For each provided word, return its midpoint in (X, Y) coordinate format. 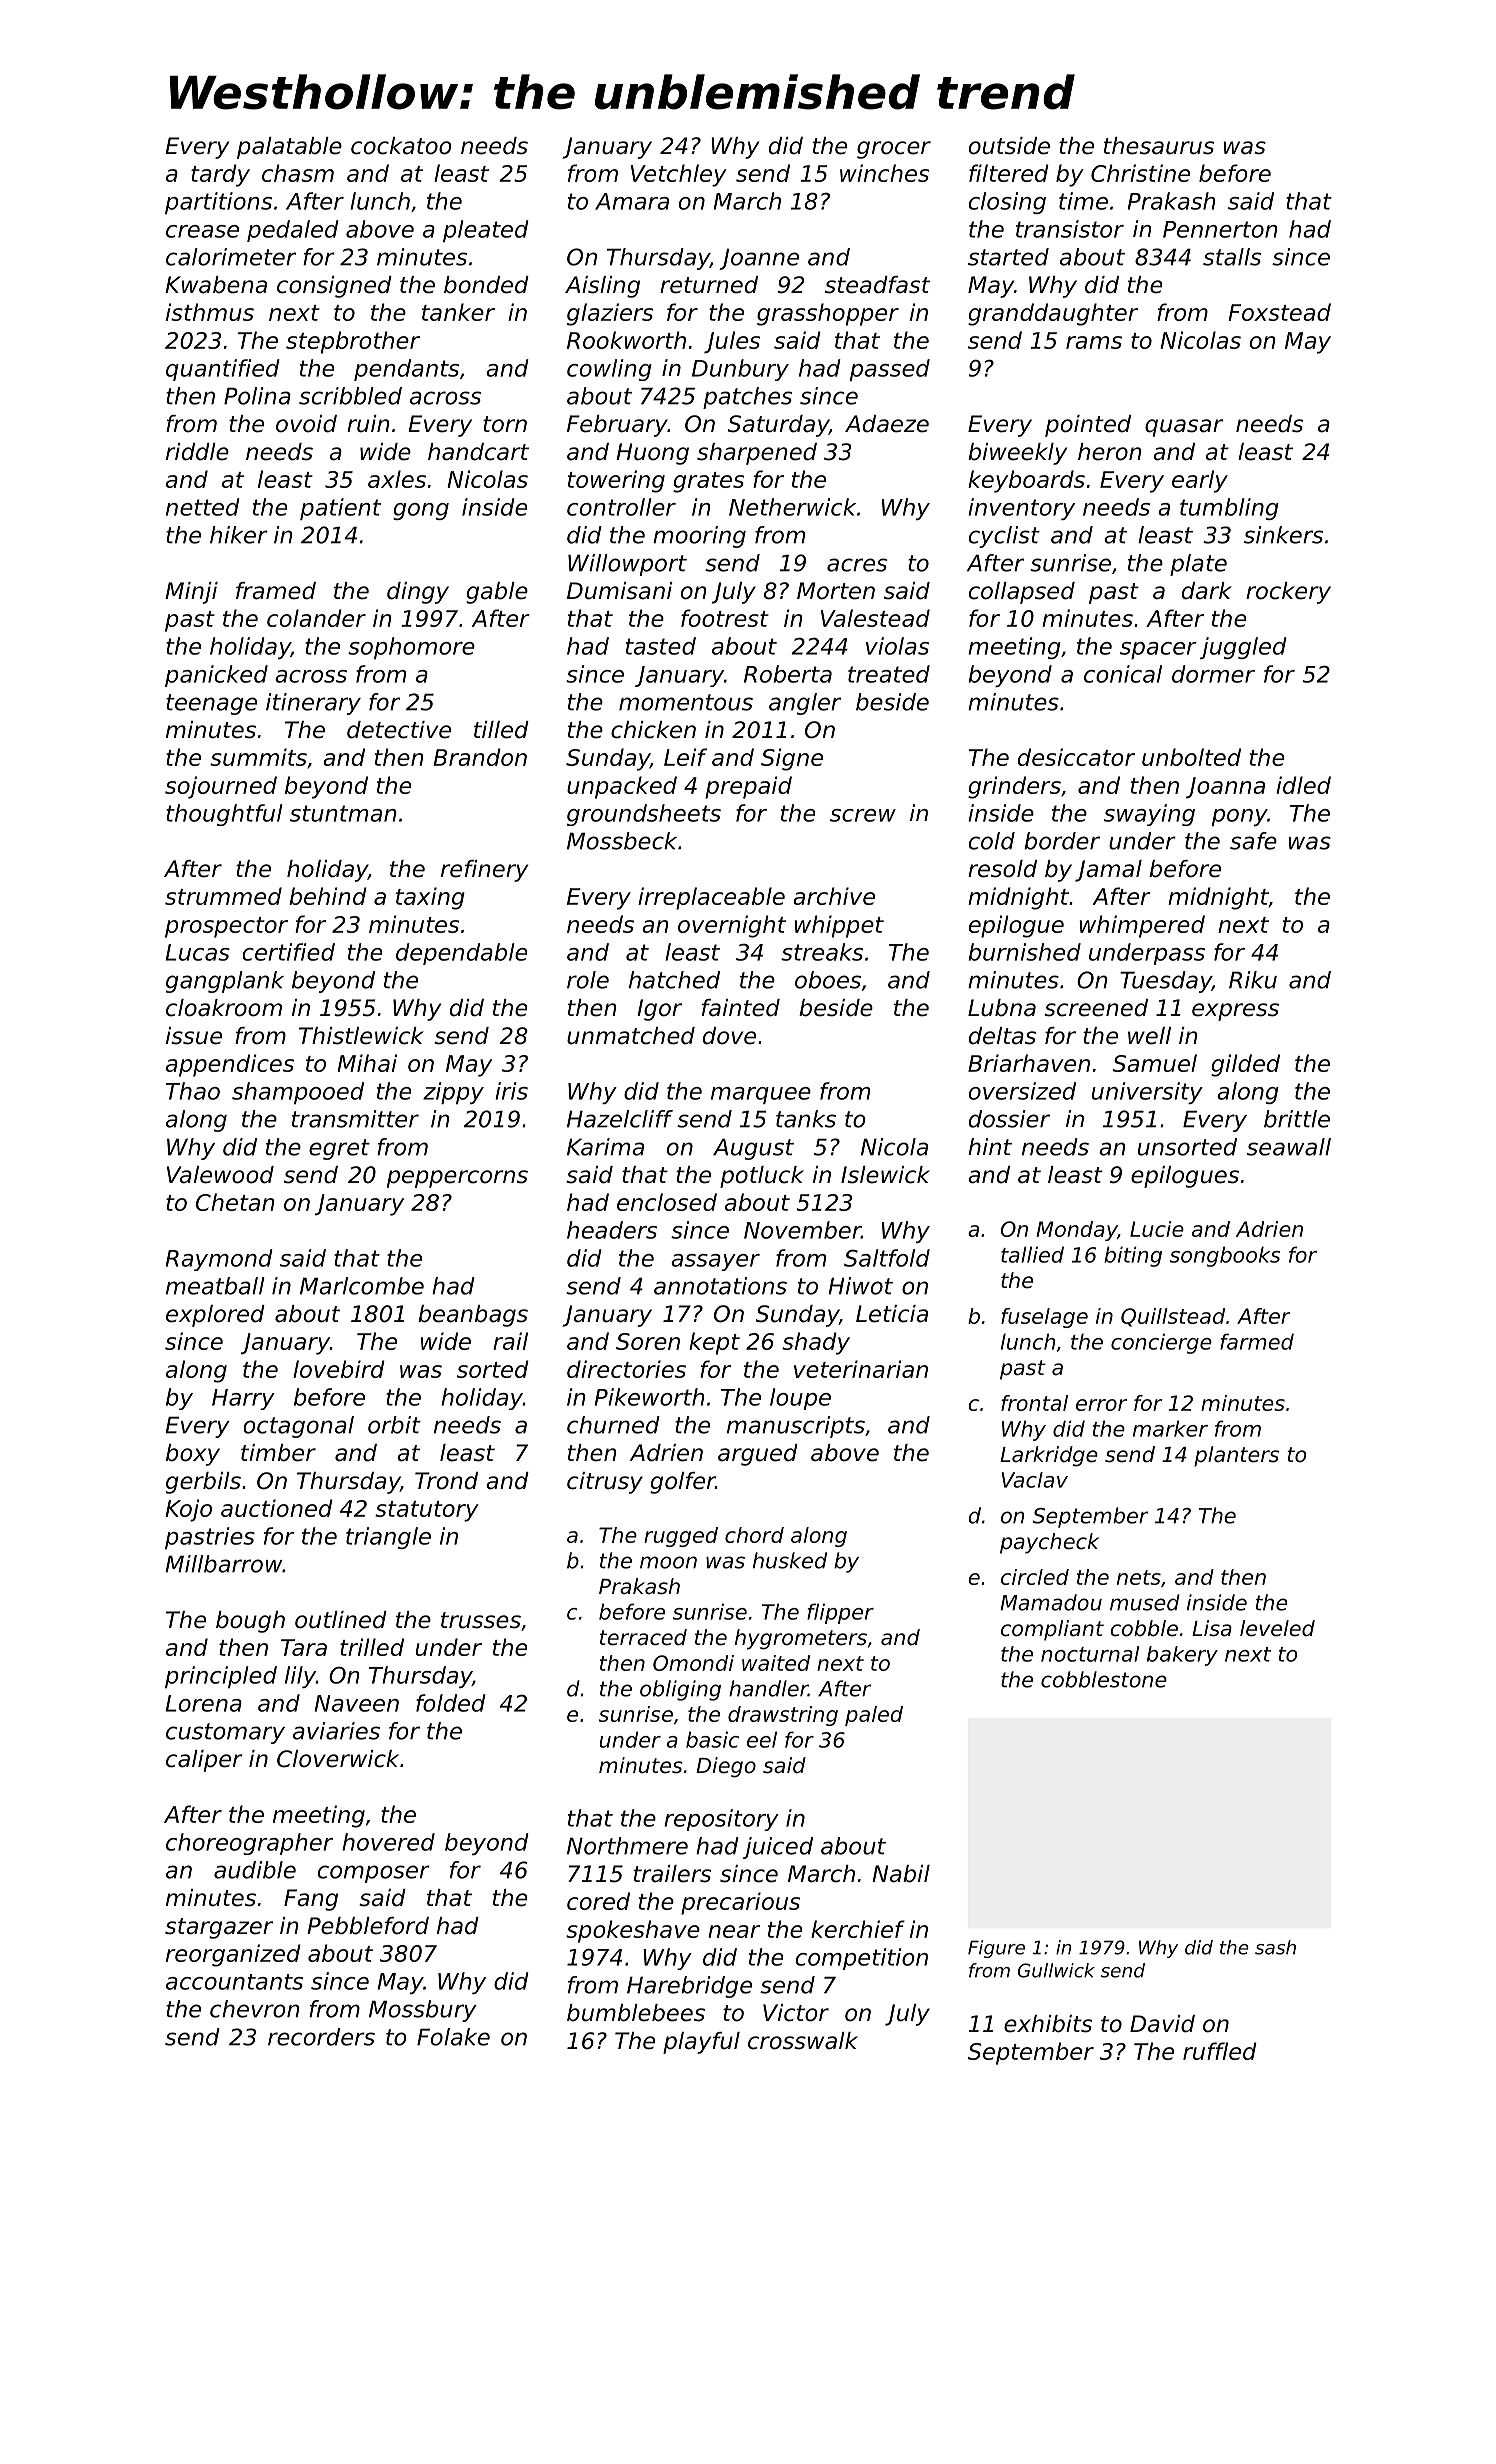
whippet (839, 926)
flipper (840, 1613)
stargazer (219, 1928)
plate (1198, 565)
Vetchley (679, 175)
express (1235, 1012)
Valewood (220, 1175)
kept (714, 1343)
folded (451, 1703)
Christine (1140, 173)
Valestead (875, 618)
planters (1236, 1456)
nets (1139, 1577)
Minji (191, 593)
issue (194, 1036)
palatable (289, 148)
